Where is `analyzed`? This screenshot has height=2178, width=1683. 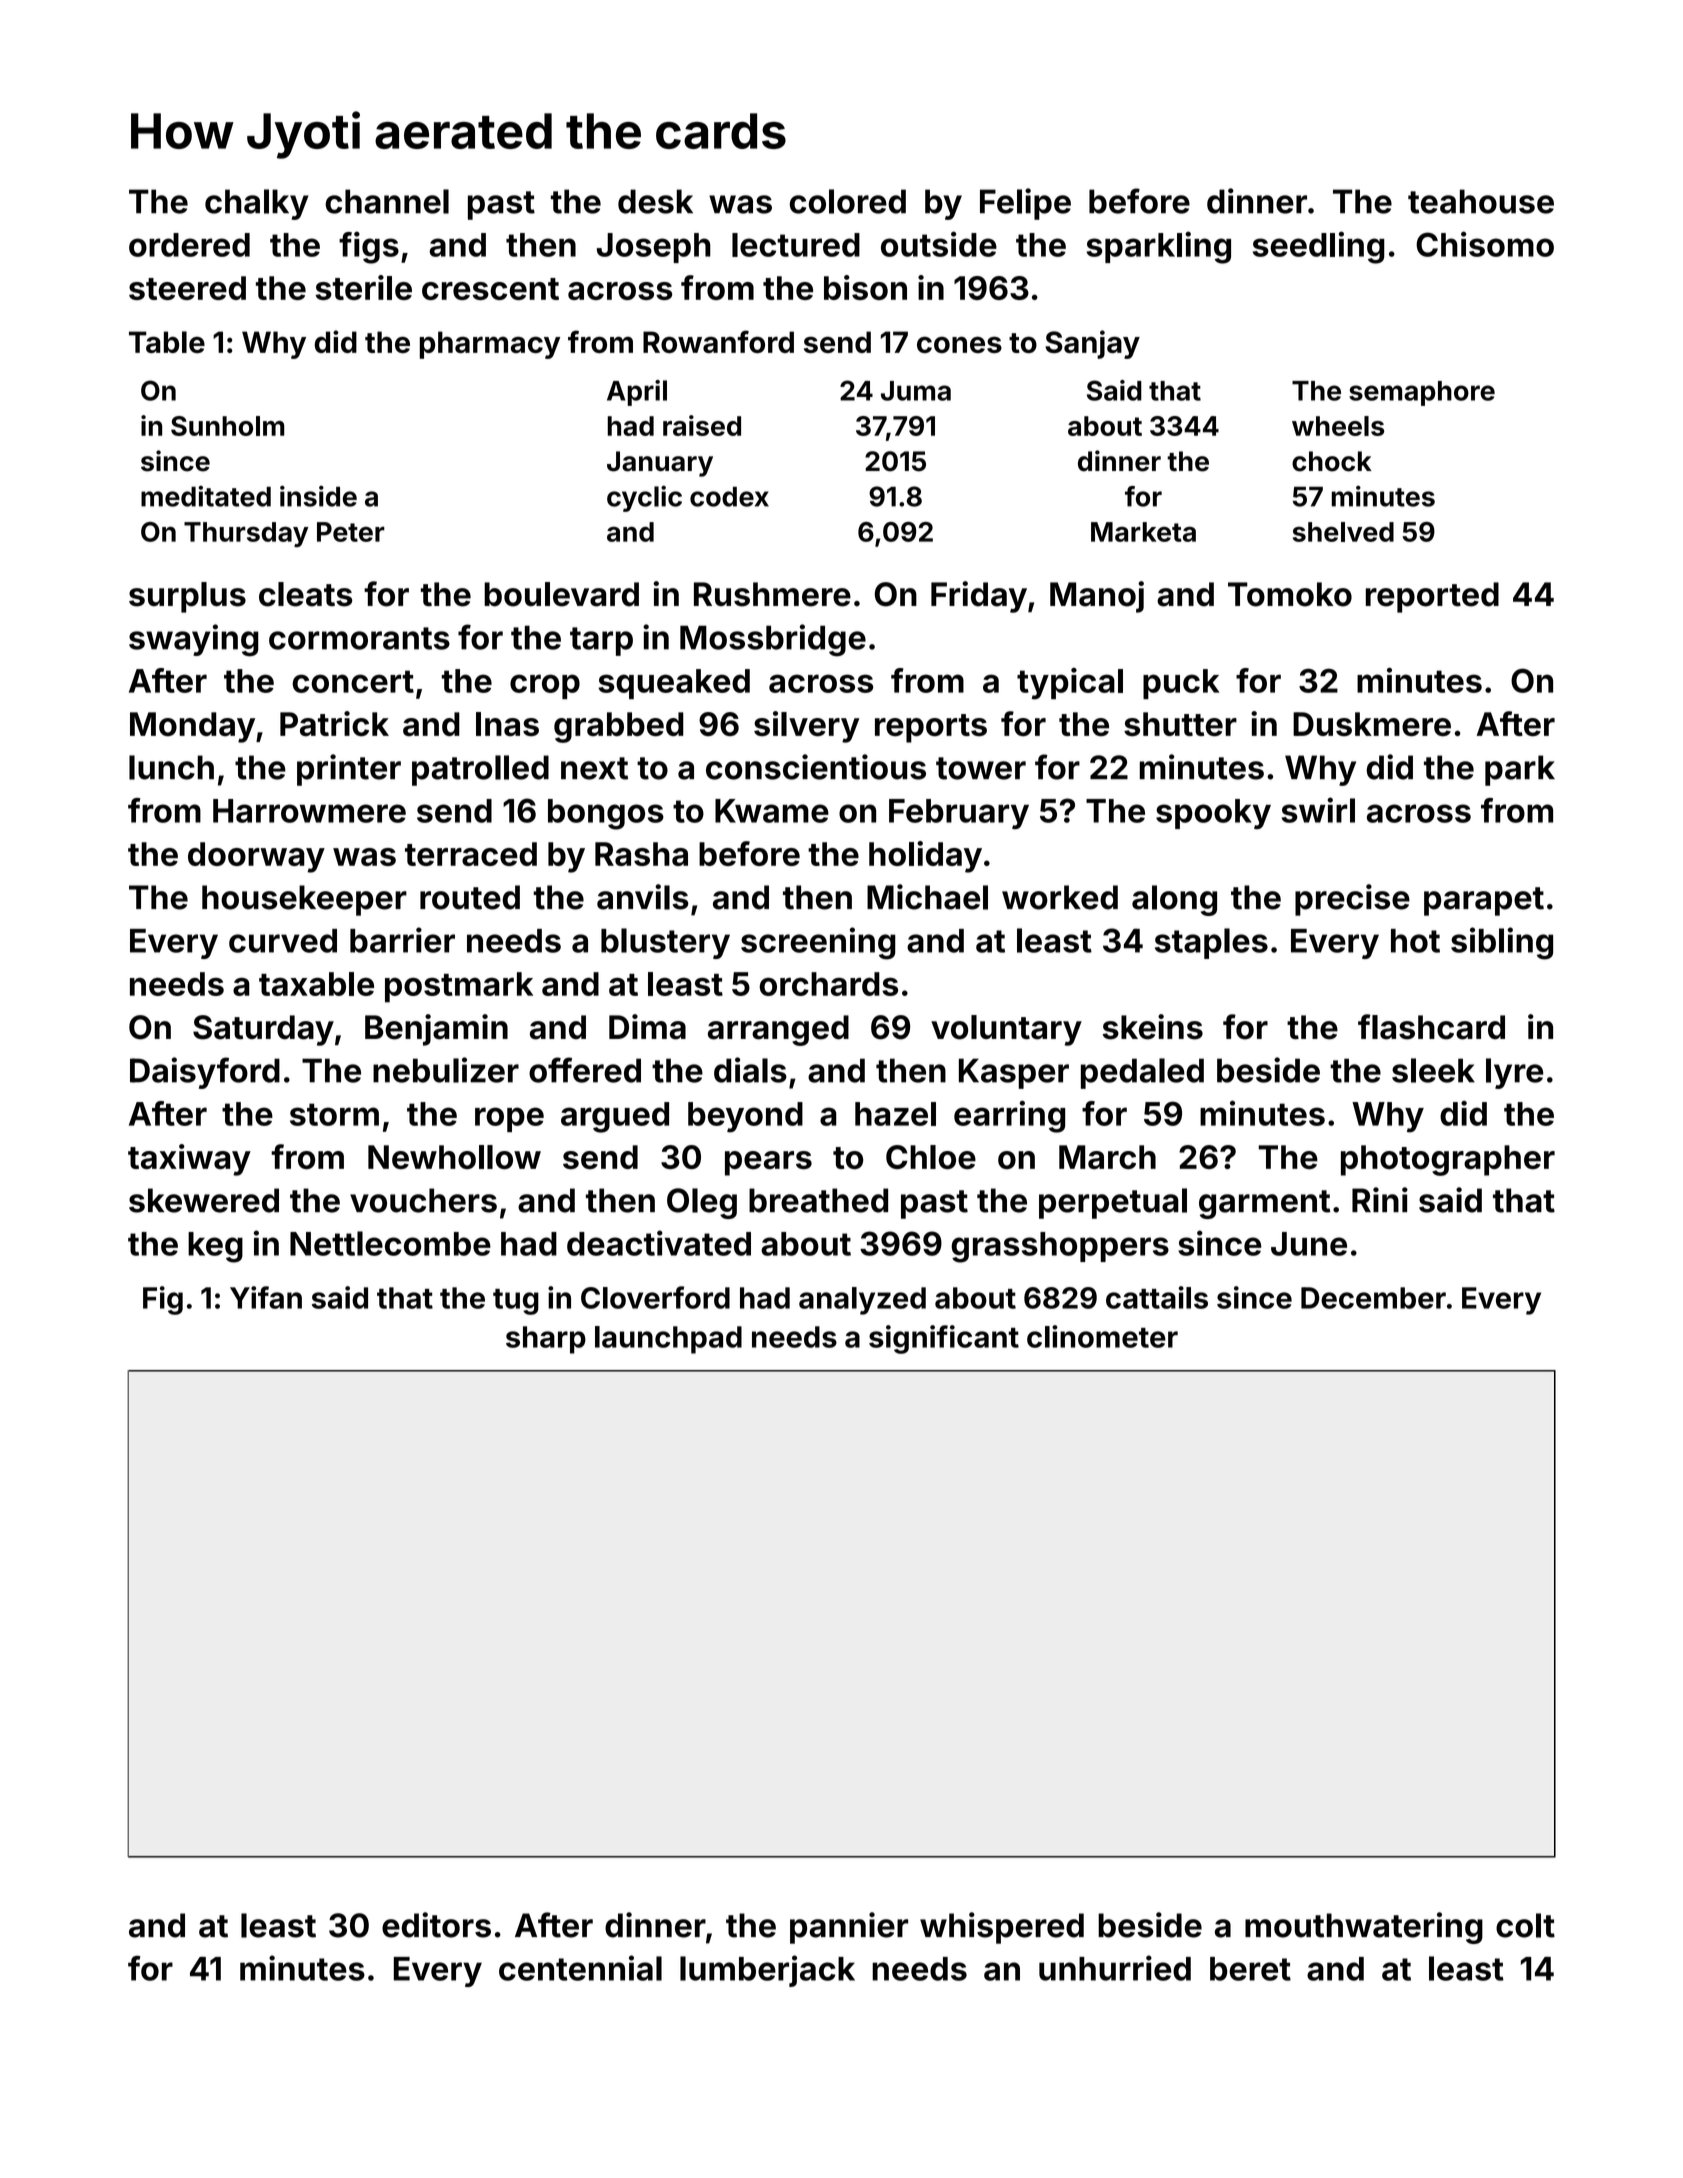 analyzed is located at coordinates (862, 1301).
